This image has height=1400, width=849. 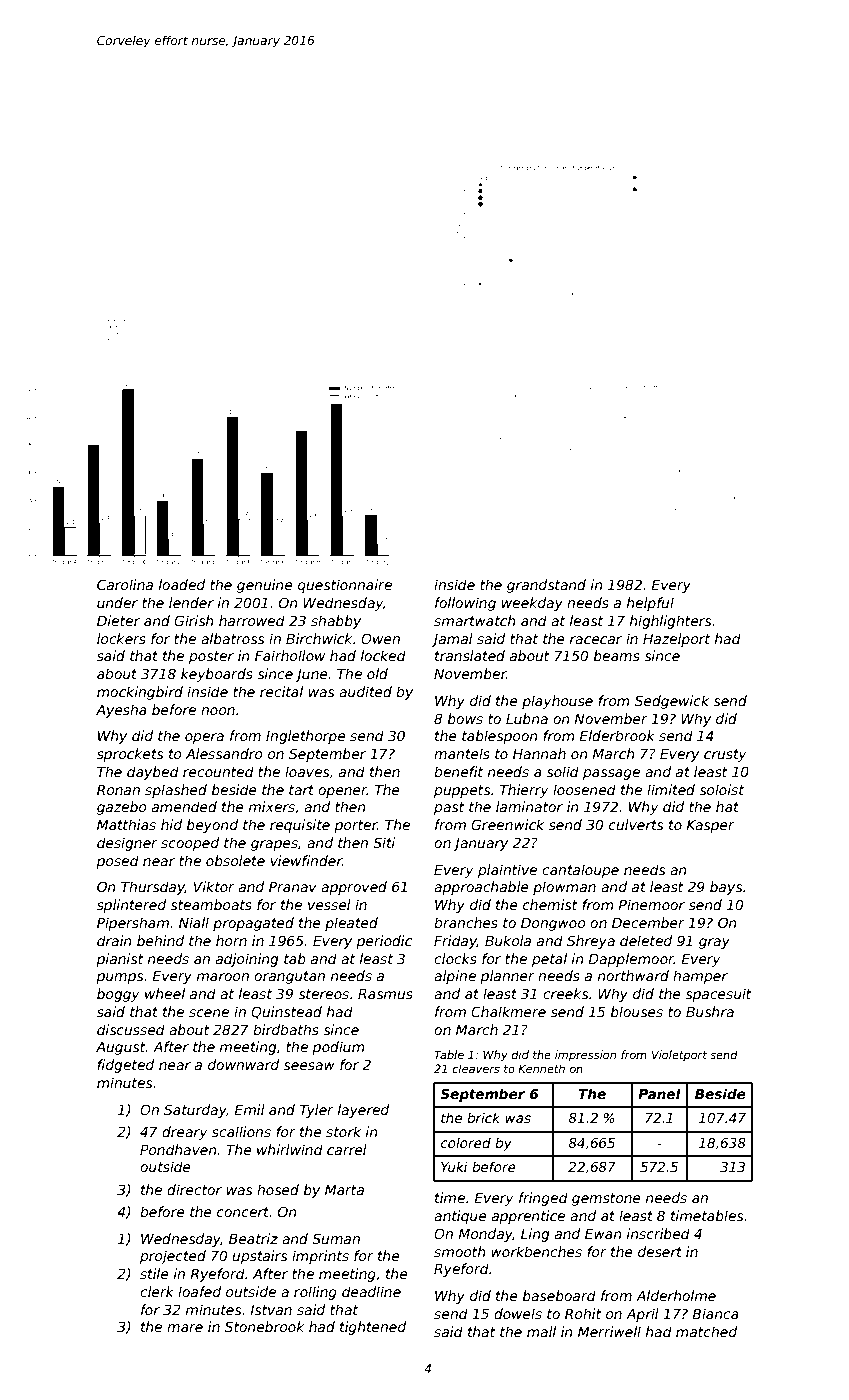 What do you see at coordinates (274, 845) in the image?
I see `grapes` at bounding box center [274, 845].
